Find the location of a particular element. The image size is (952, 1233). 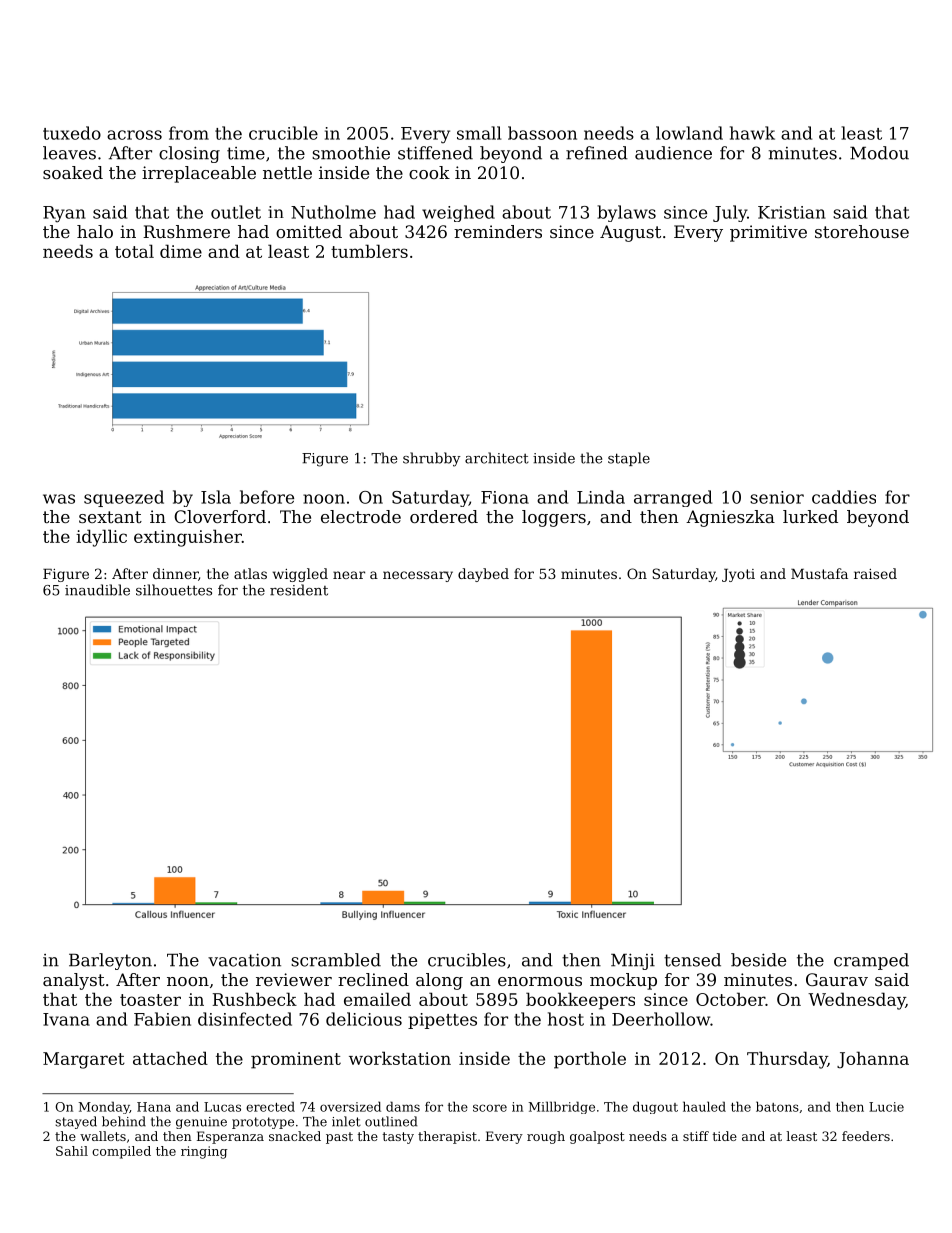

goalpost is located at coordinates (597, 1137).
